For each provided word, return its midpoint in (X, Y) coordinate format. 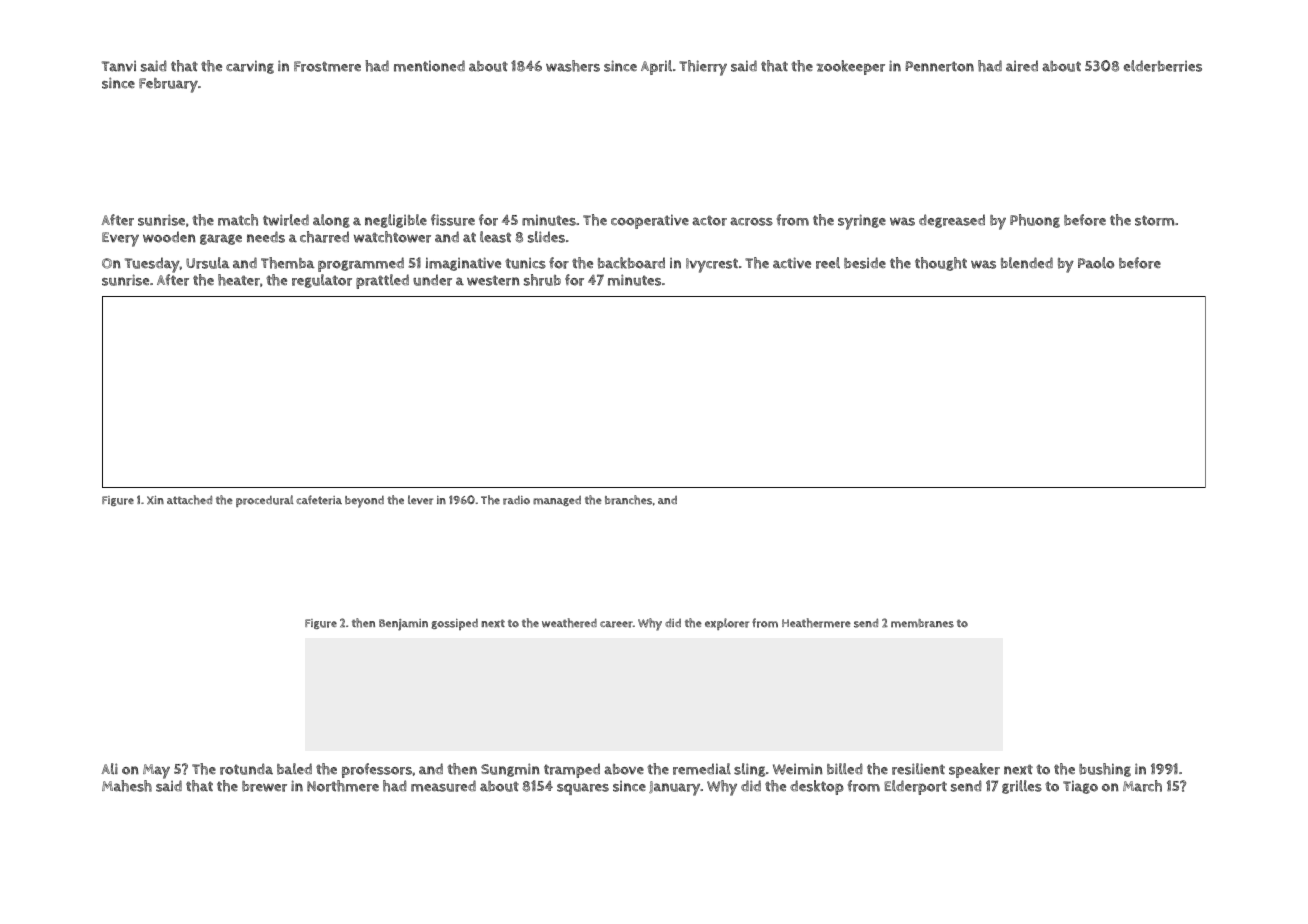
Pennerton (940, 66)
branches (628, 500)
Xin (155, 500)
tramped (572, 770)
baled (294, 769)
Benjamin (403, 625)
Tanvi (119, 66)
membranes (922, 623)
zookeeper (850, 67)
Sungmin (510, 770)
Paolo (1096, 263)
